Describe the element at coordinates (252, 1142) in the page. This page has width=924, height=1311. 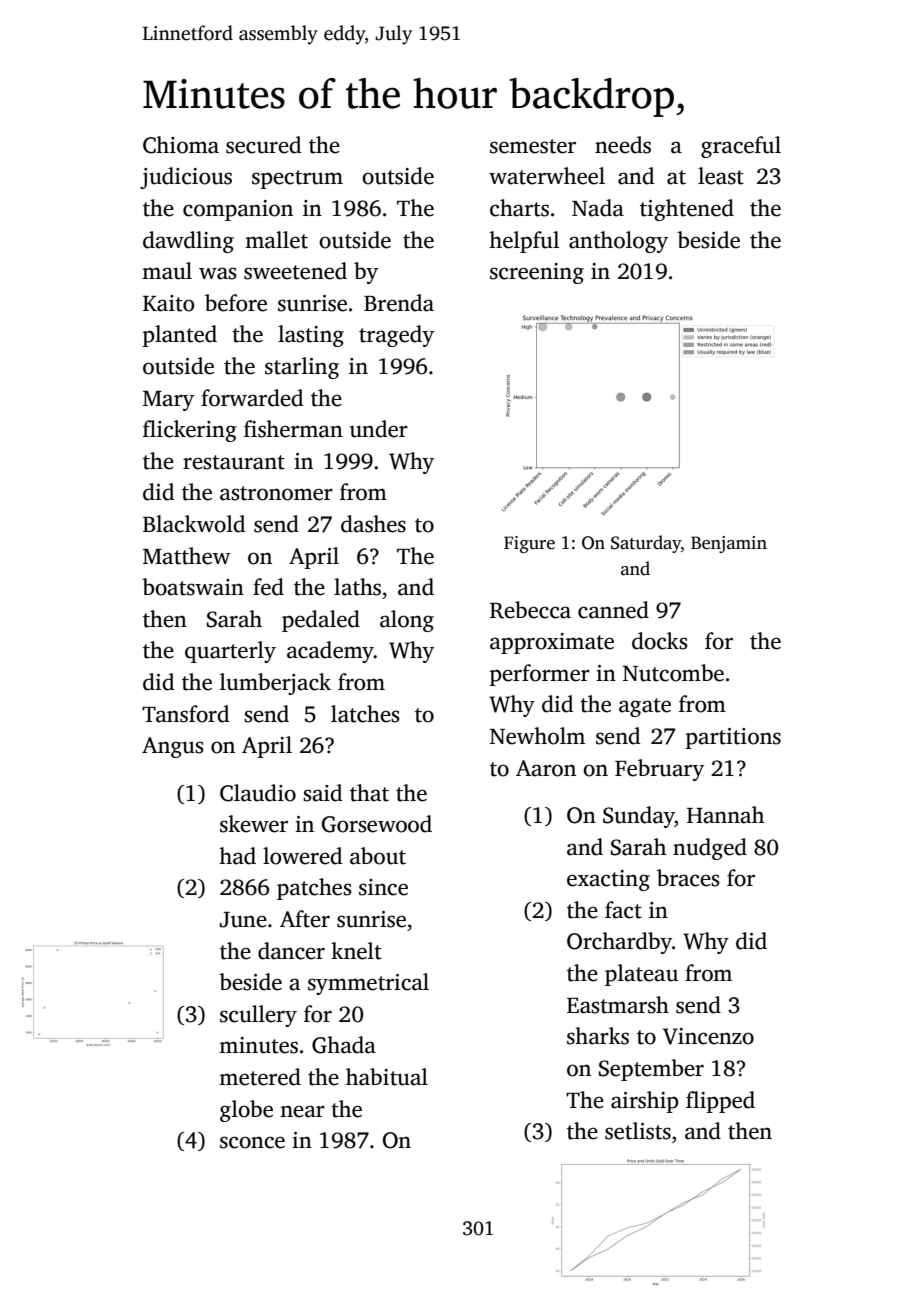
I see `sconce` at that location.
